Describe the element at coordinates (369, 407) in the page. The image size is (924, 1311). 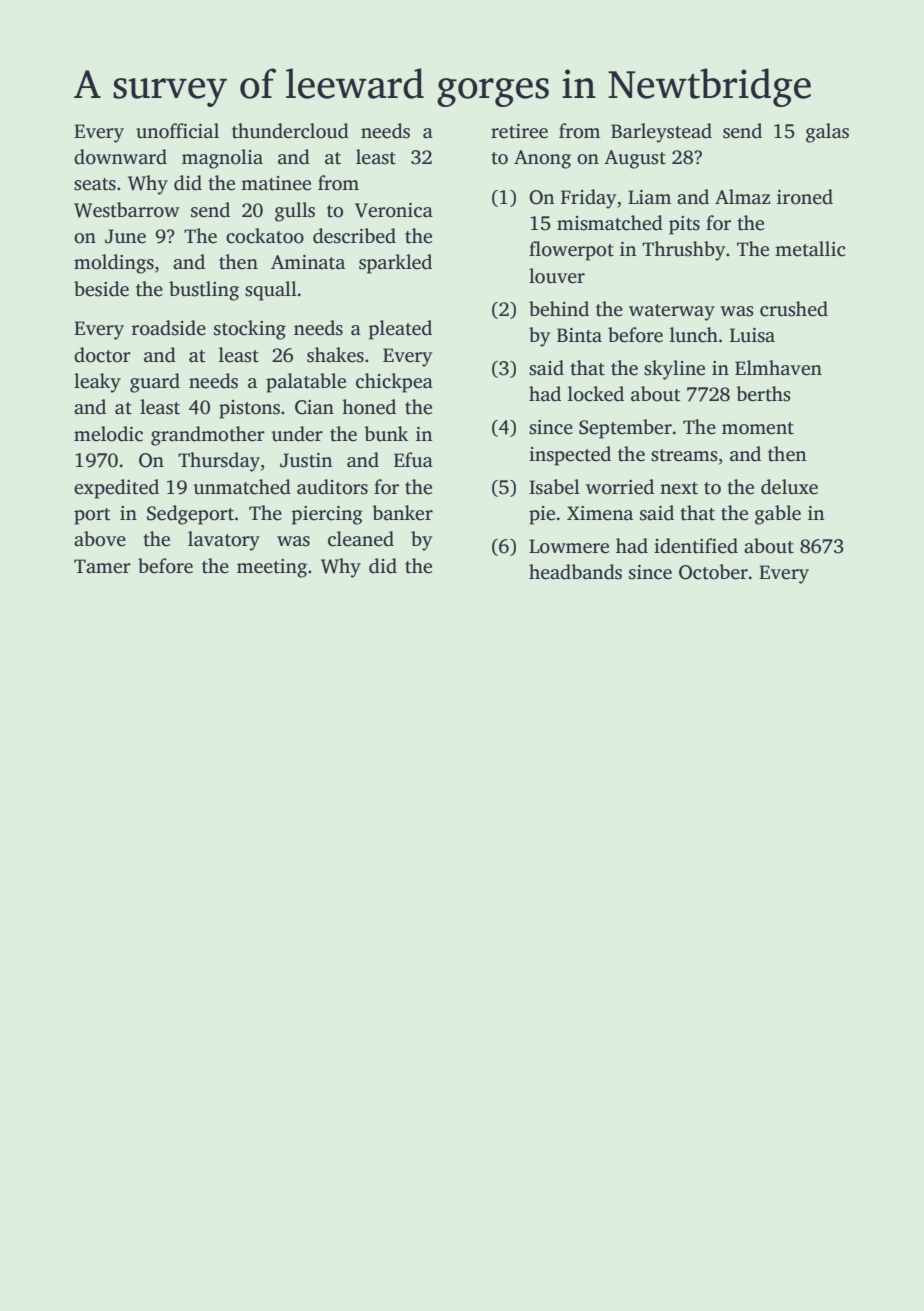
I see `honed` at that location.
